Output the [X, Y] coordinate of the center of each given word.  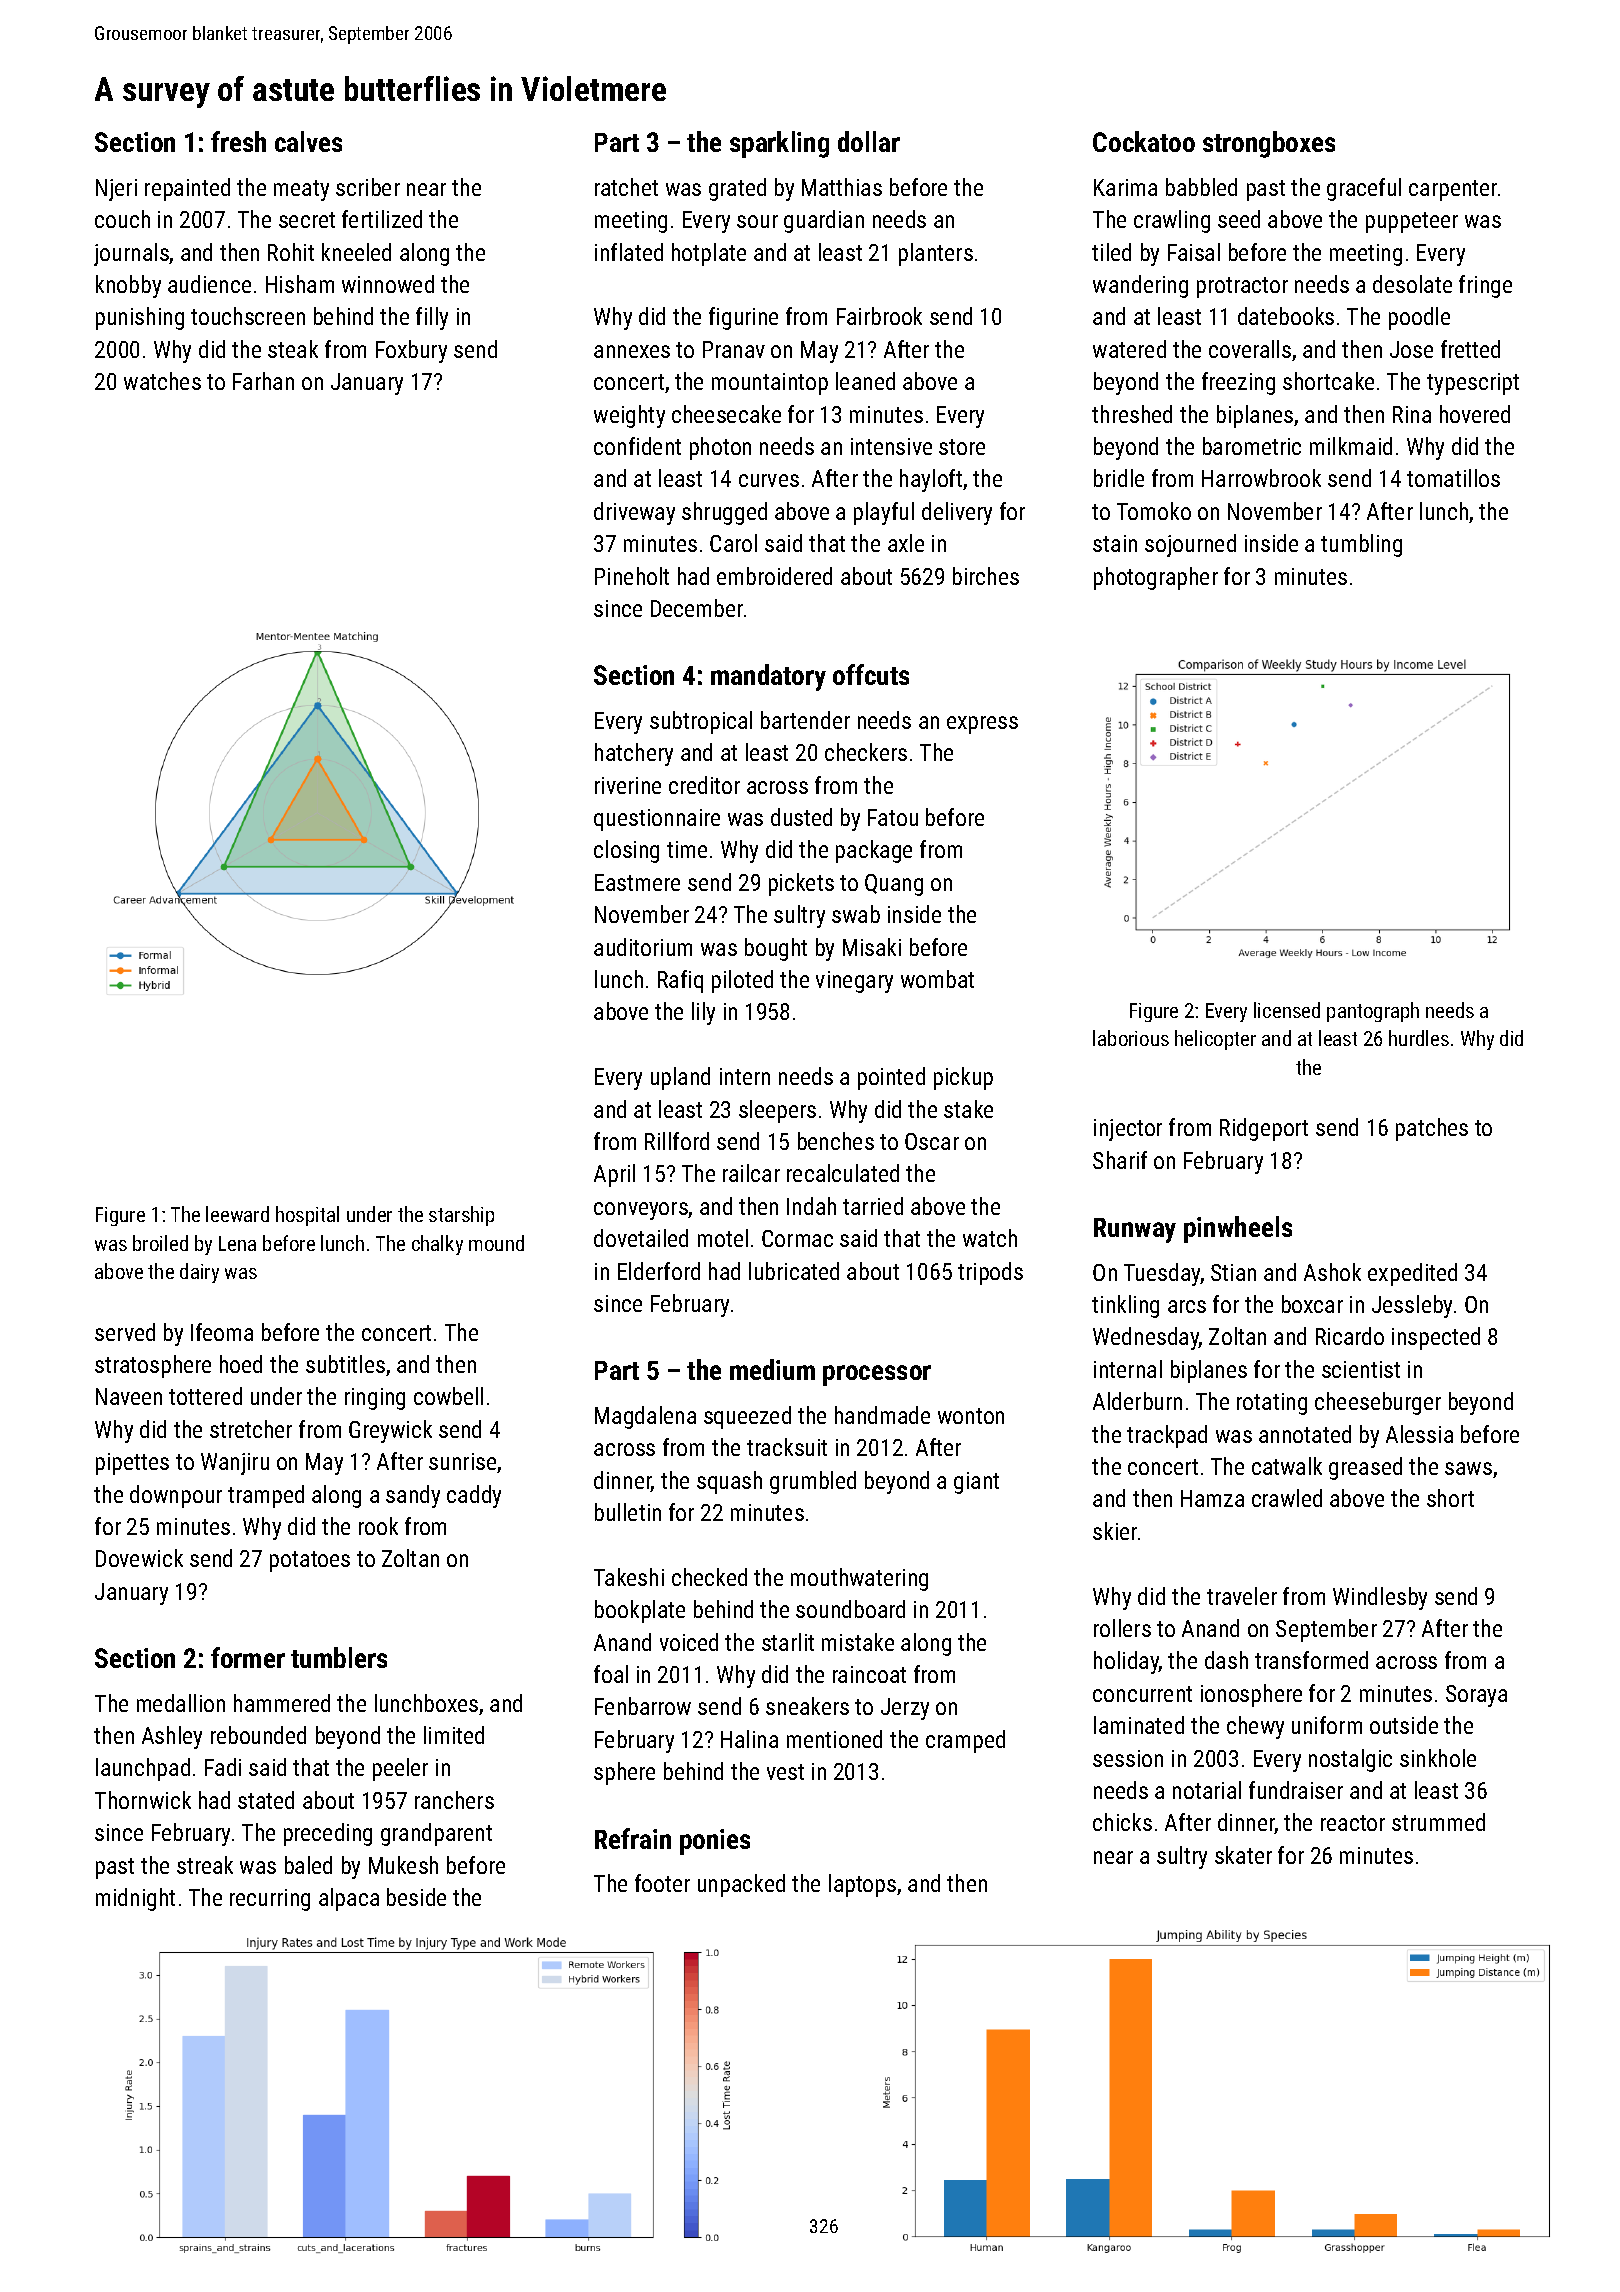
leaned [865, 381]
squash [729, 1482]
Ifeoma [222, 1332]
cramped [965, 1741]
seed [1239, 219]
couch [122, 219]
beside [416, 1897]
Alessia [1419, 1434]
